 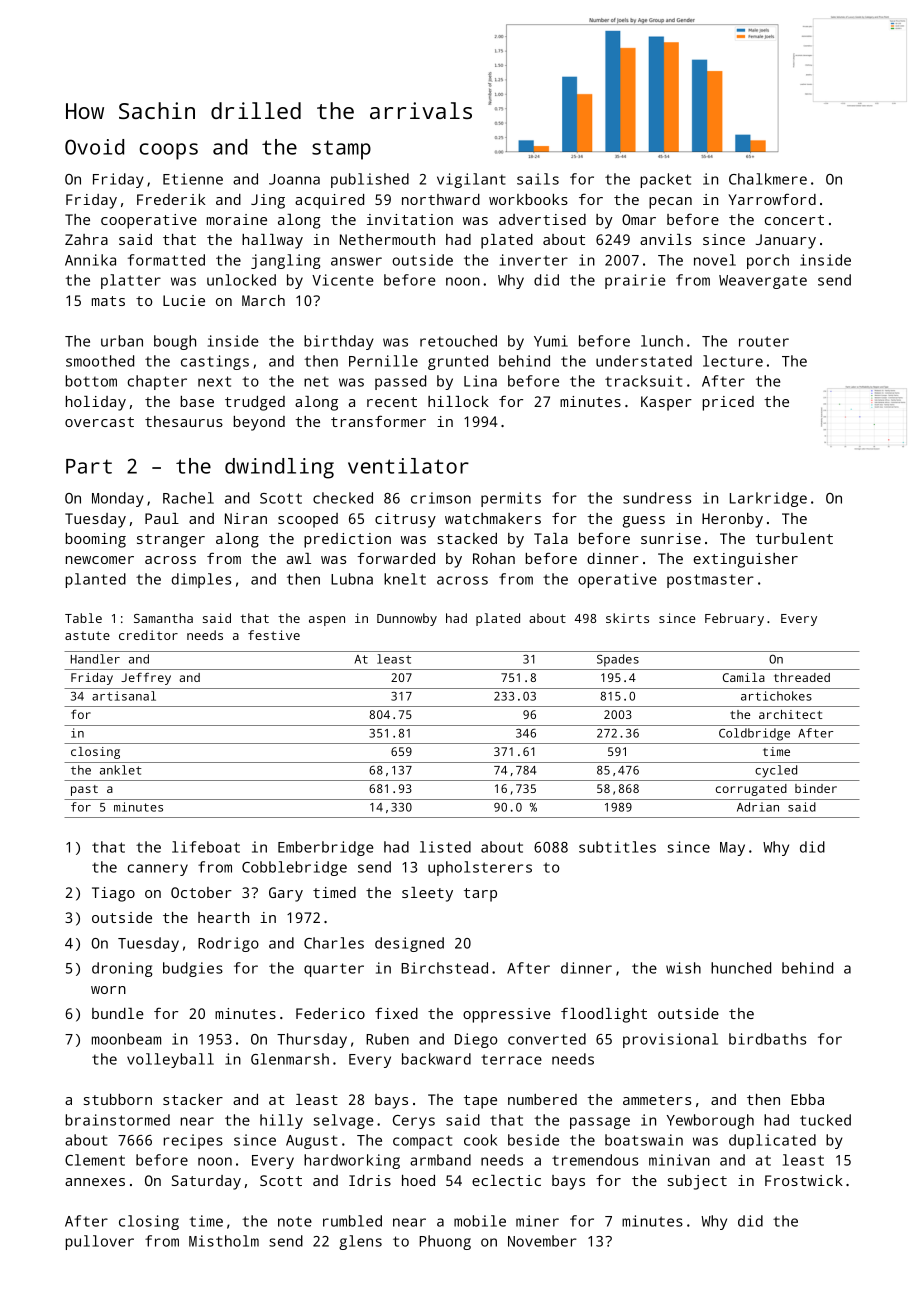 What do you see at coordinates (662, 341) in the screenshot?
I see `lunch` at bounding box center [662, 341].
